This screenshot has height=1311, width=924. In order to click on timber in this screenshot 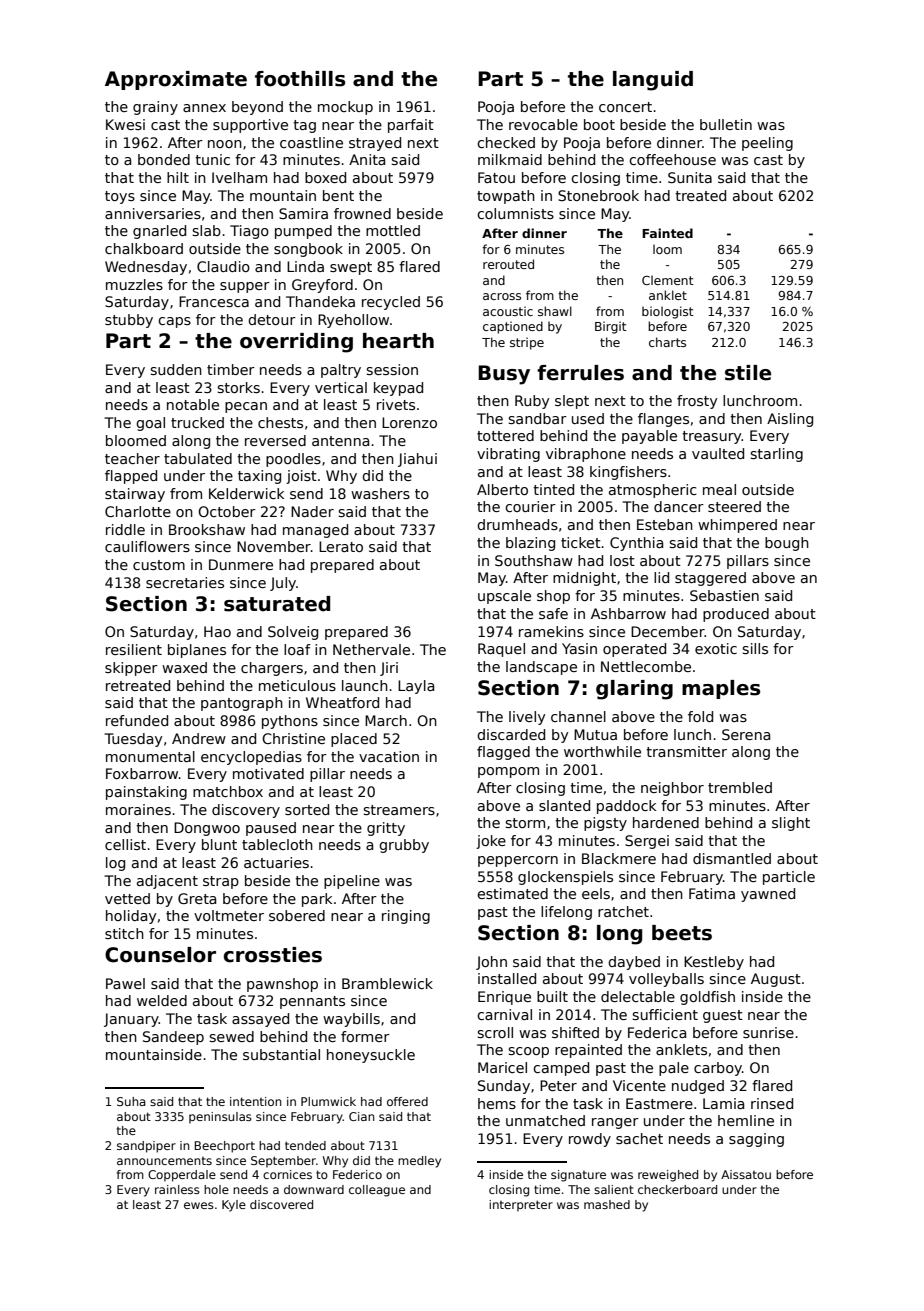, I will do `click(231, 369)`.
